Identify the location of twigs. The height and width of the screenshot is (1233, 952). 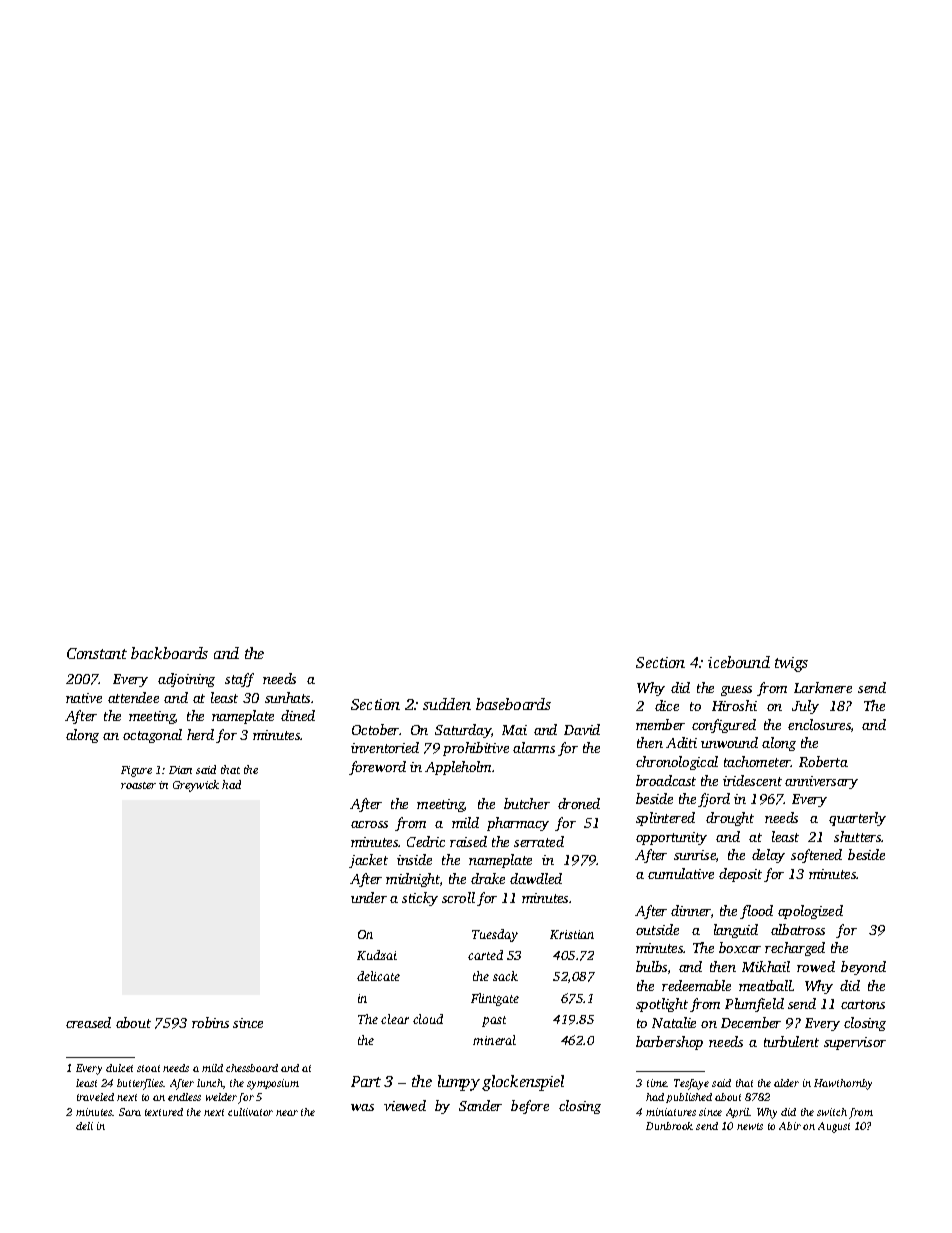
(791, 664).
